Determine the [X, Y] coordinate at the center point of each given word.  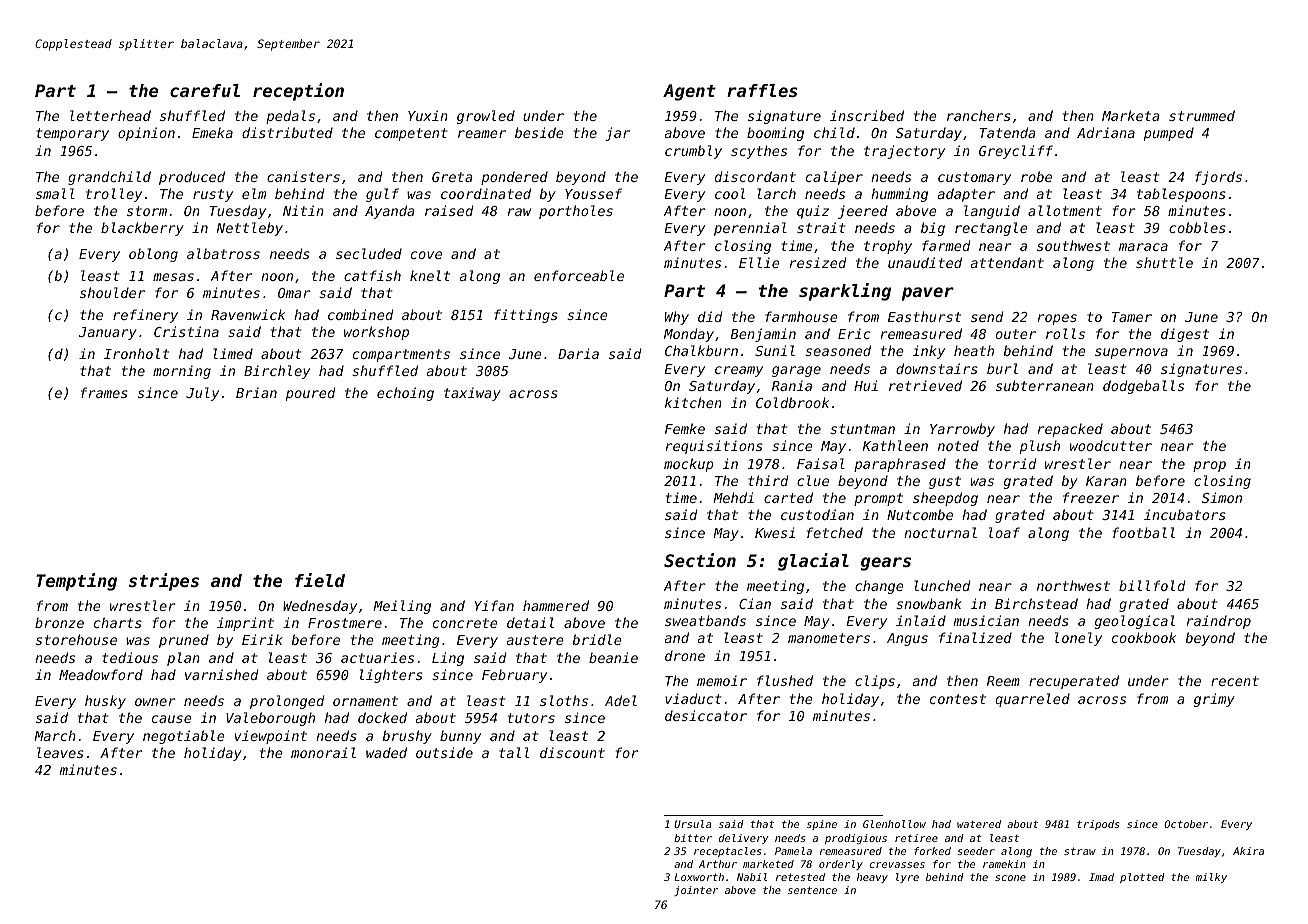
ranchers [979, 115]
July [202, 394]
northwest [1073, 585]
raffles [762, 90]
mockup [689, 465]
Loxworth [699, 877]
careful [205, 90]
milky [1211, 878]
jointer [696, 891]
